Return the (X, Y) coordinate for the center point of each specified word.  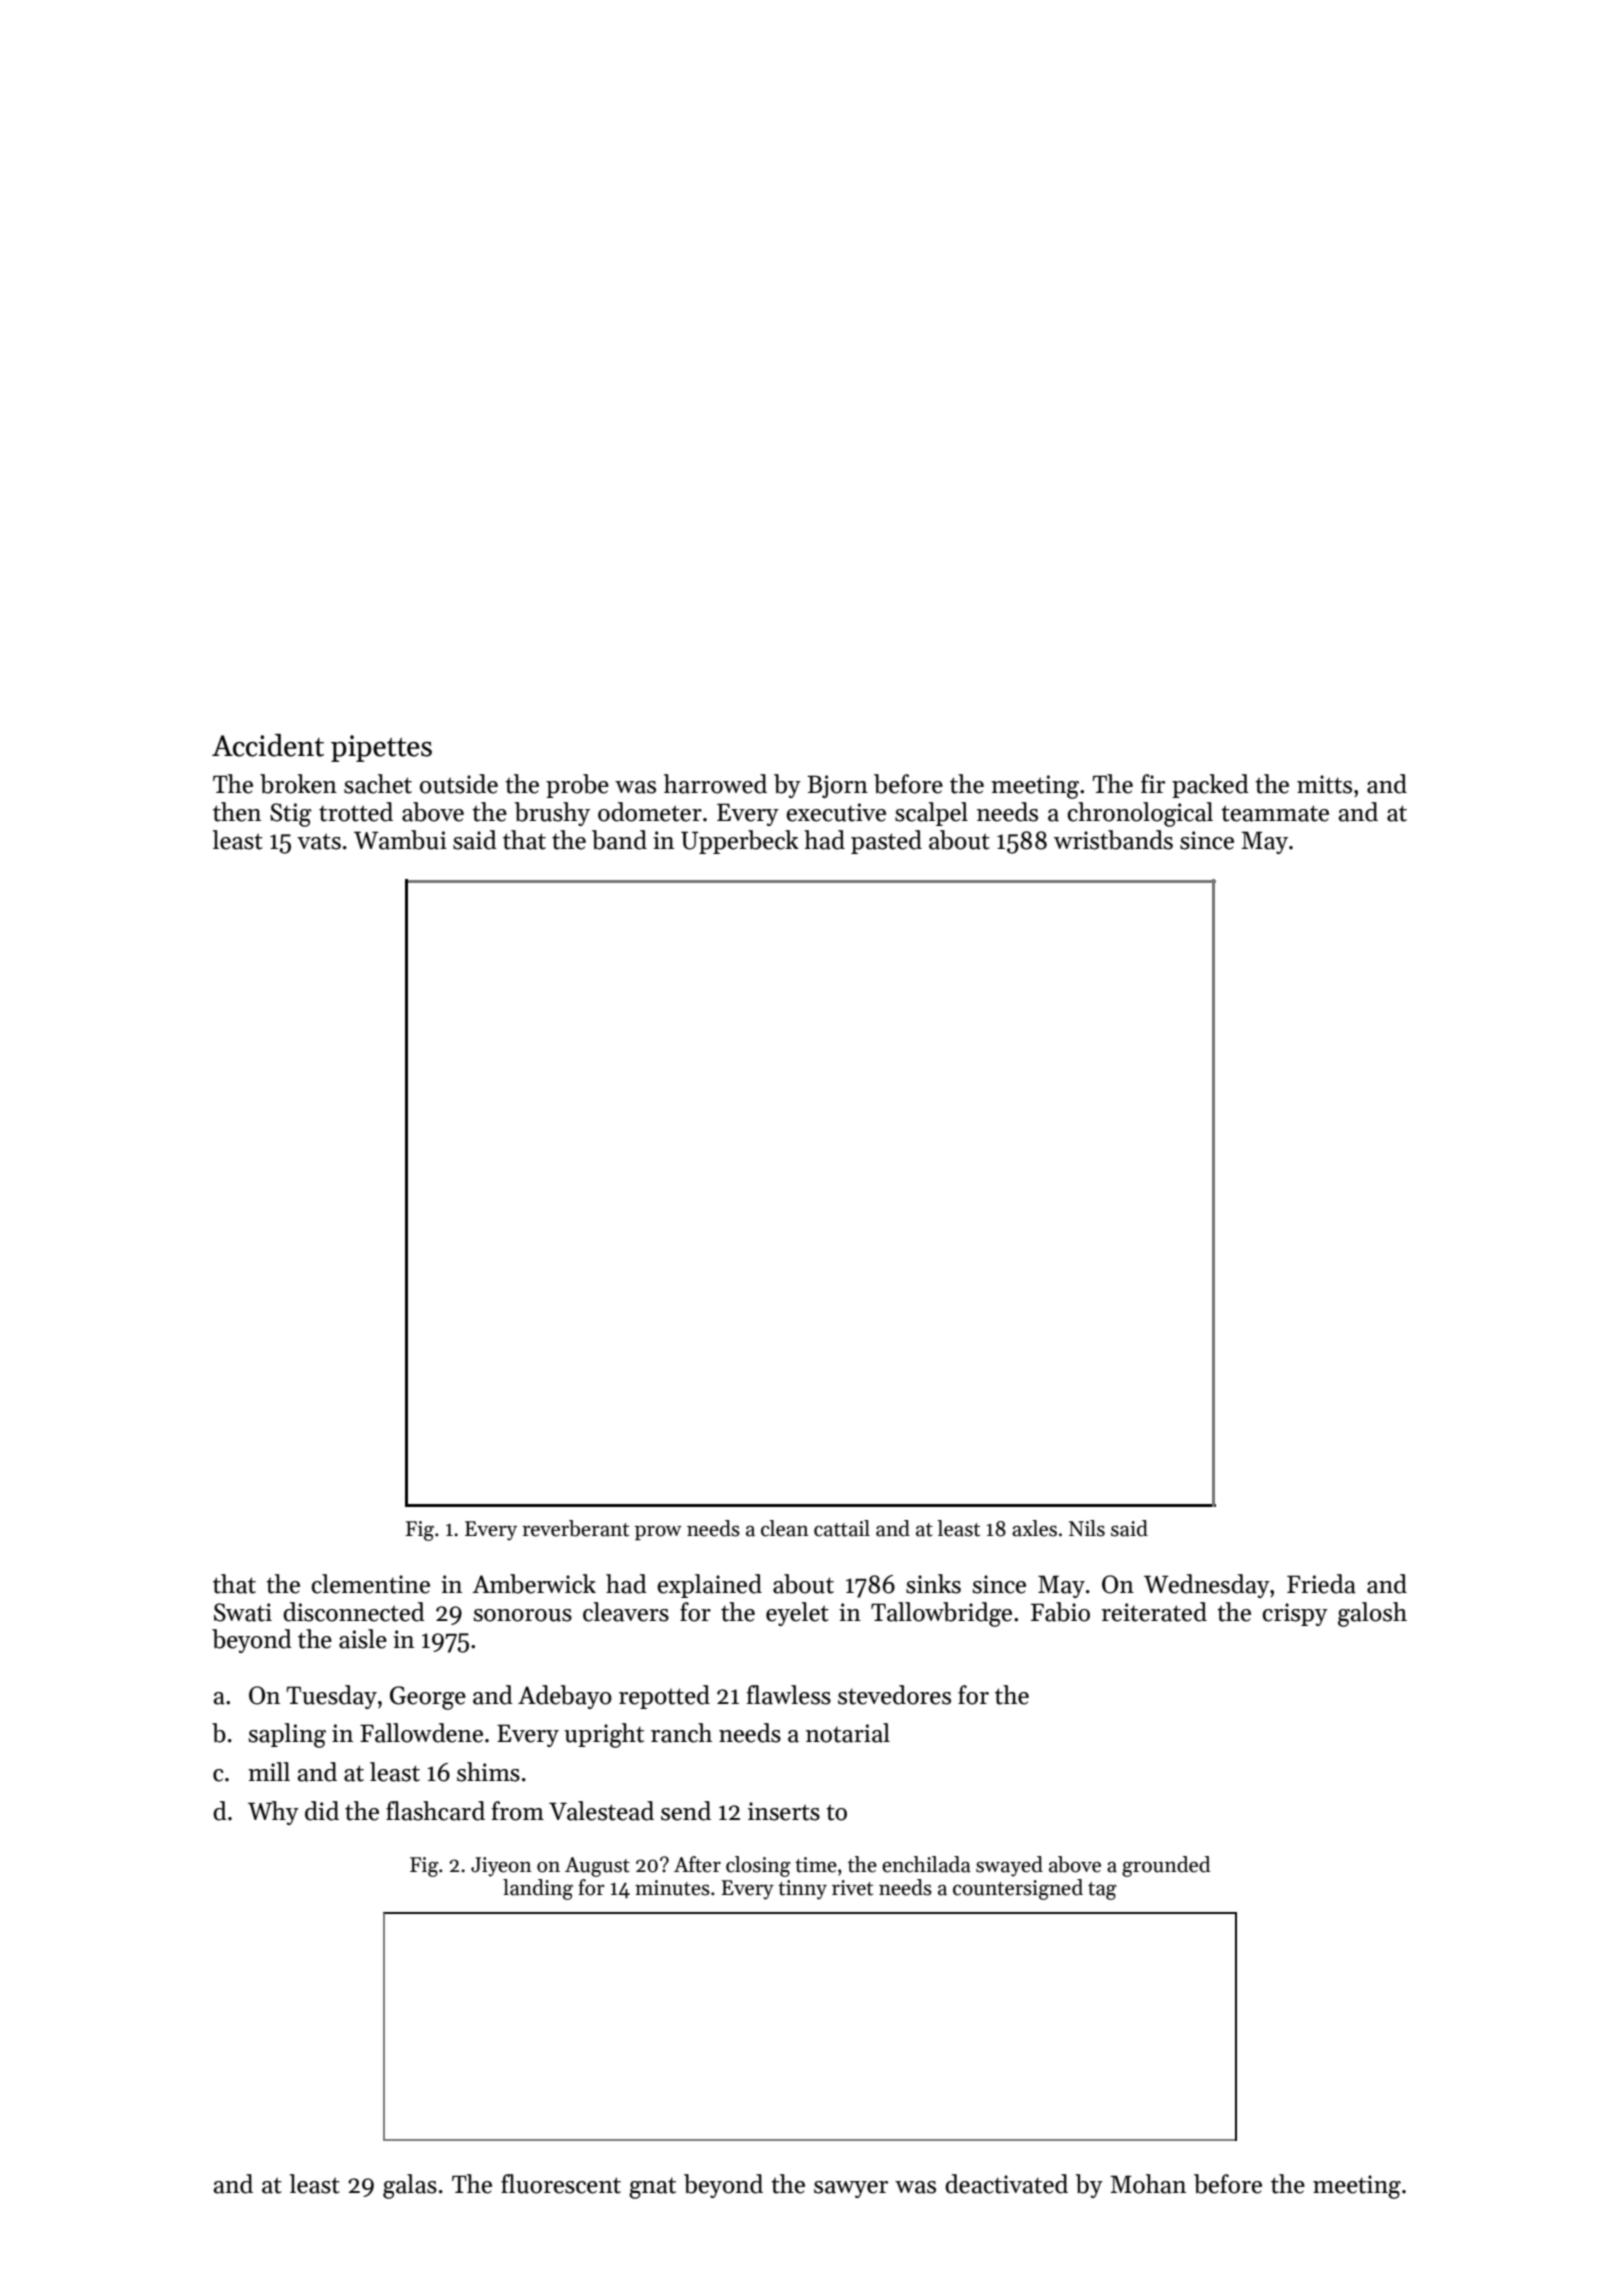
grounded (1166, 1866)
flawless (789, 1695)
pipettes (381, 748)
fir (1153, 783)
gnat (652, 2188)
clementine (371, 1584)
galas (410, 2186)
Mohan (1148, 2184)
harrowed (715, 784)
